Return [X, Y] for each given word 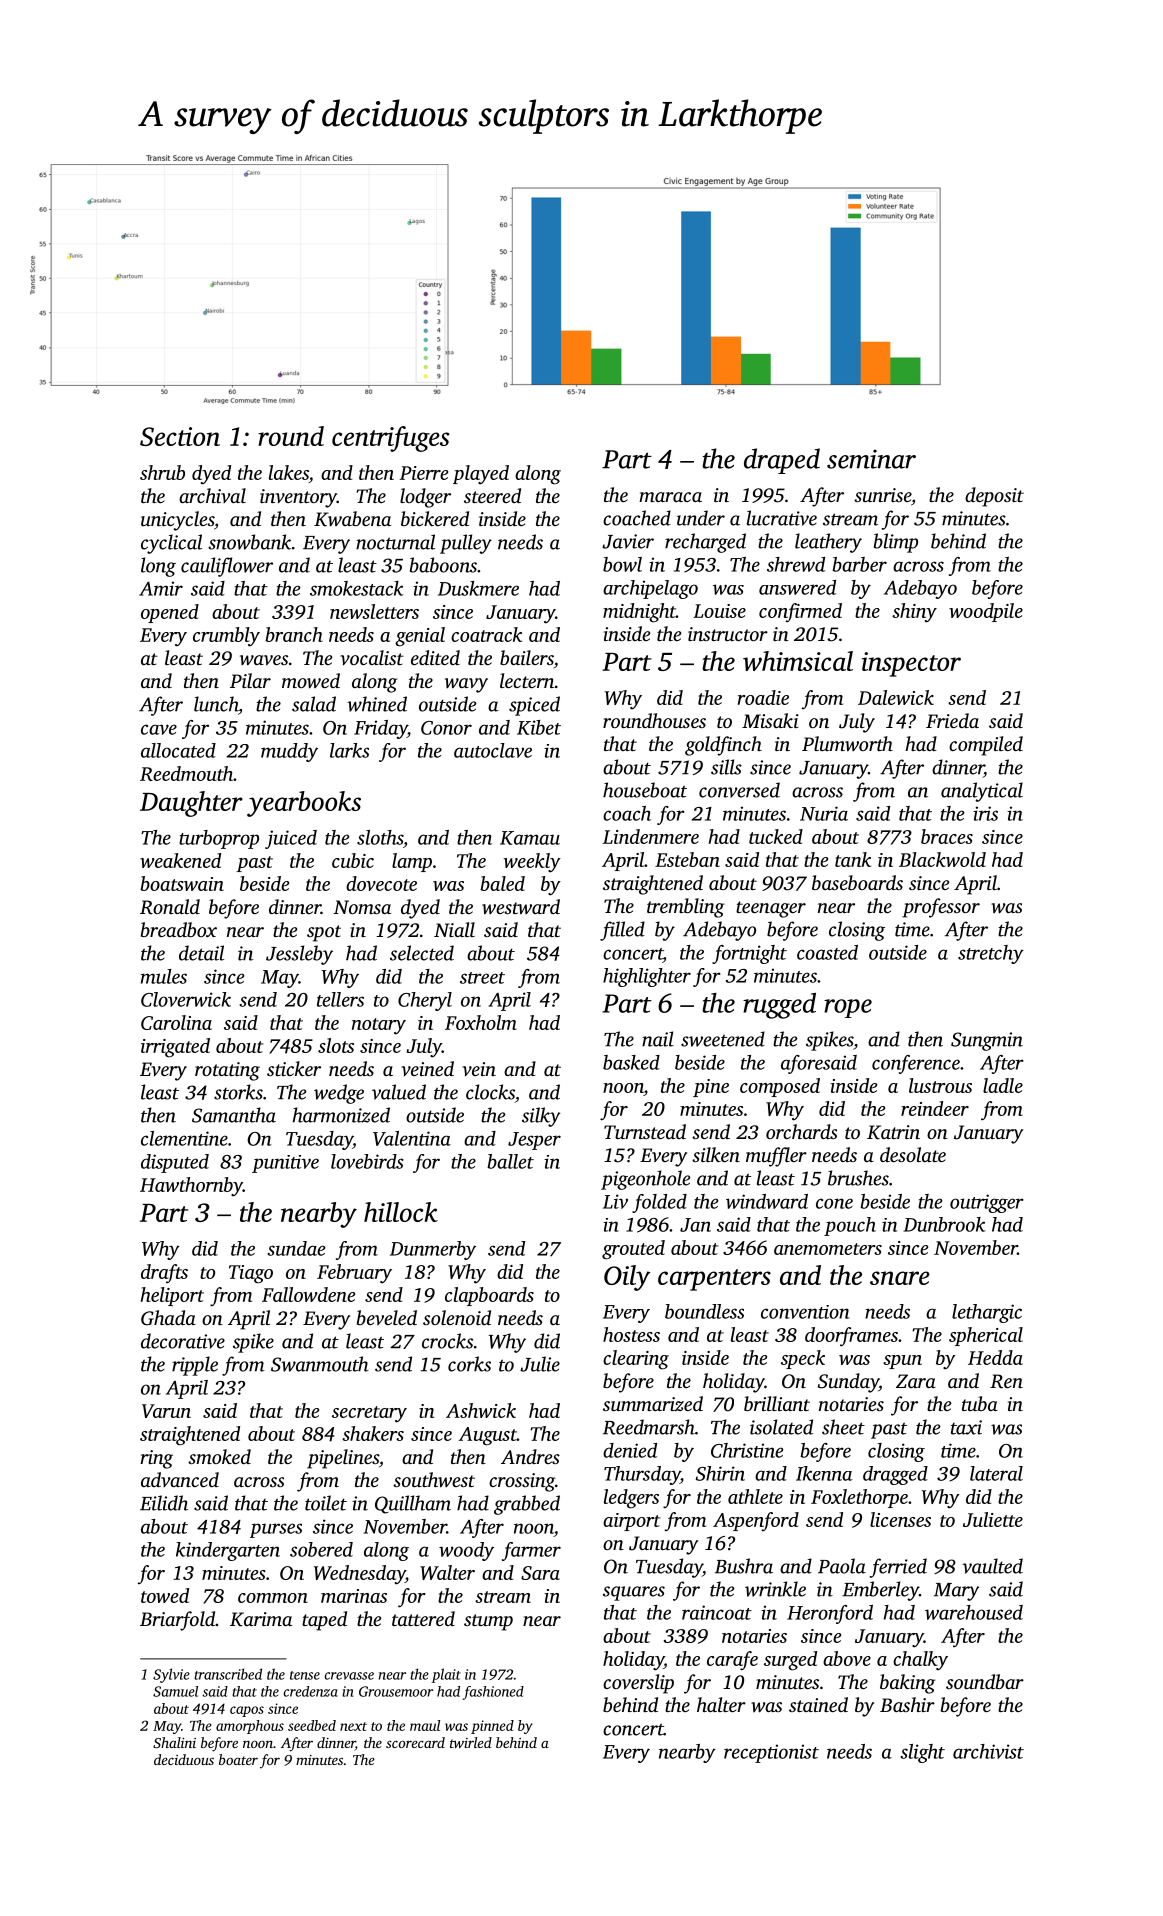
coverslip [638, 1684]
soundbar [985, 1681]
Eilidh [164, 1503]
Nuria [824, 813]
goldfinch [723, 746]
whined [377, 704]
